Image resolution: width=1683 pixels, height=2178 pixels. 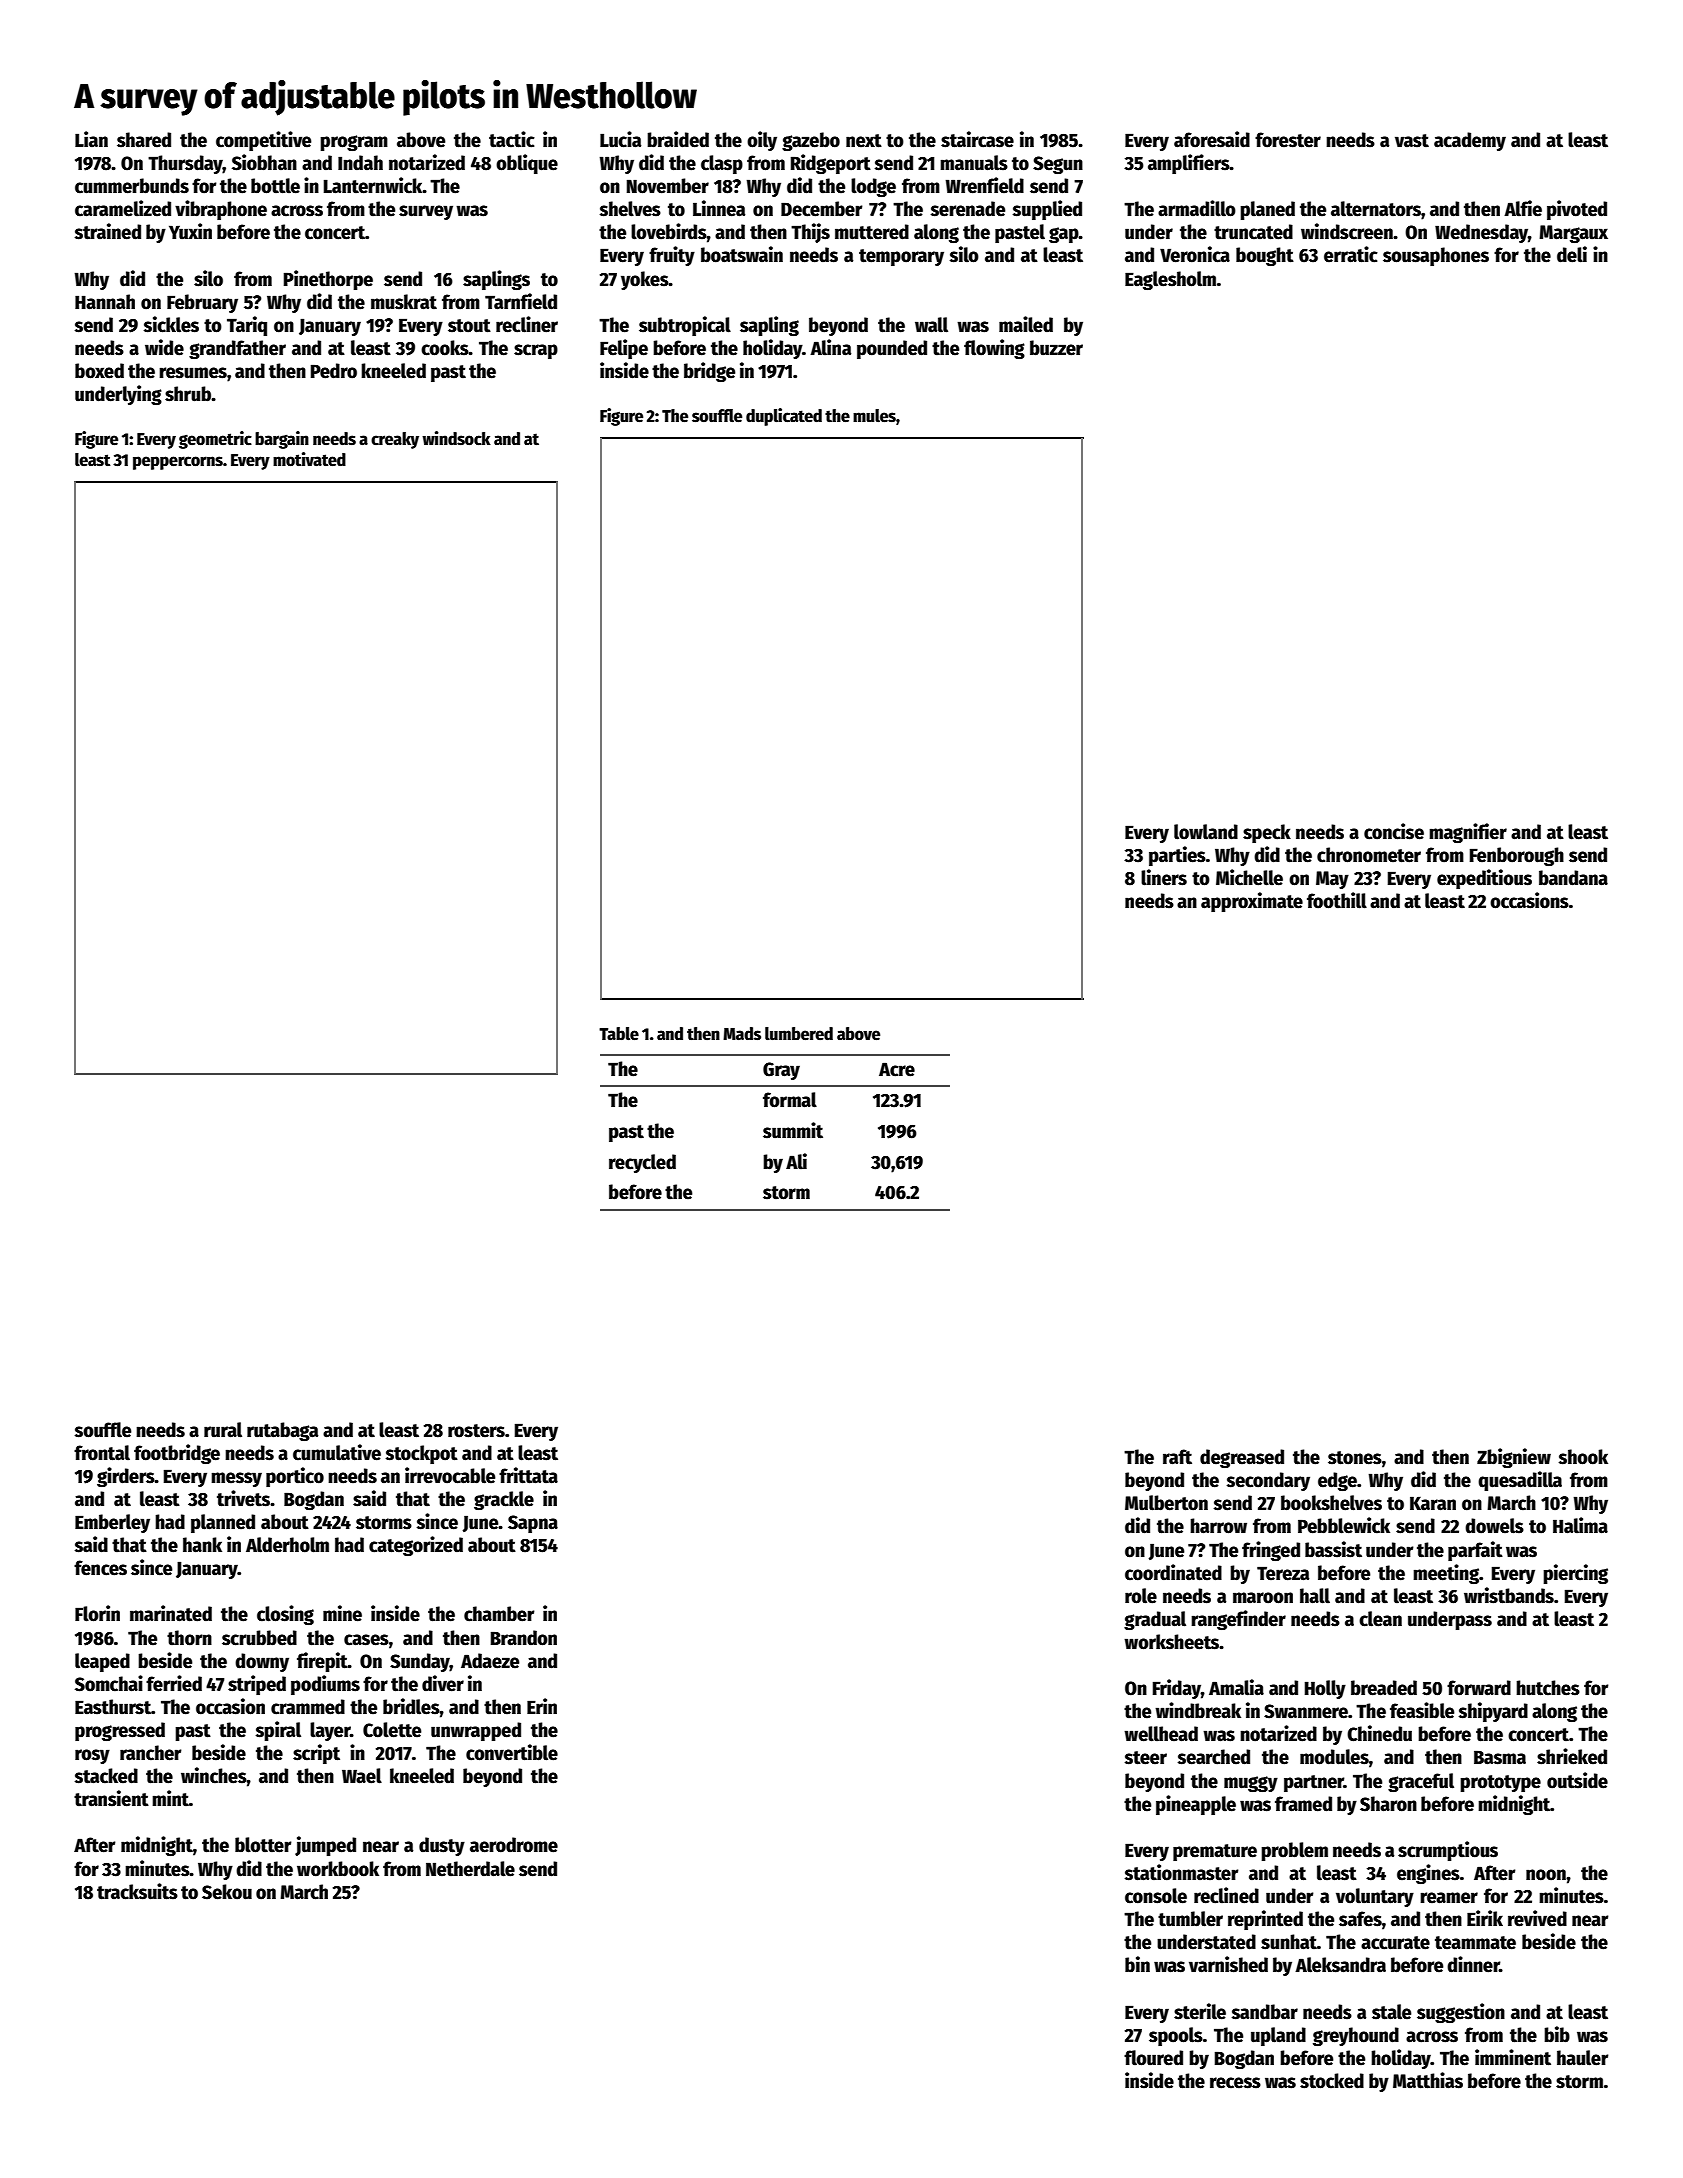 I want to click on bought, so click(x=1265, y=256).
